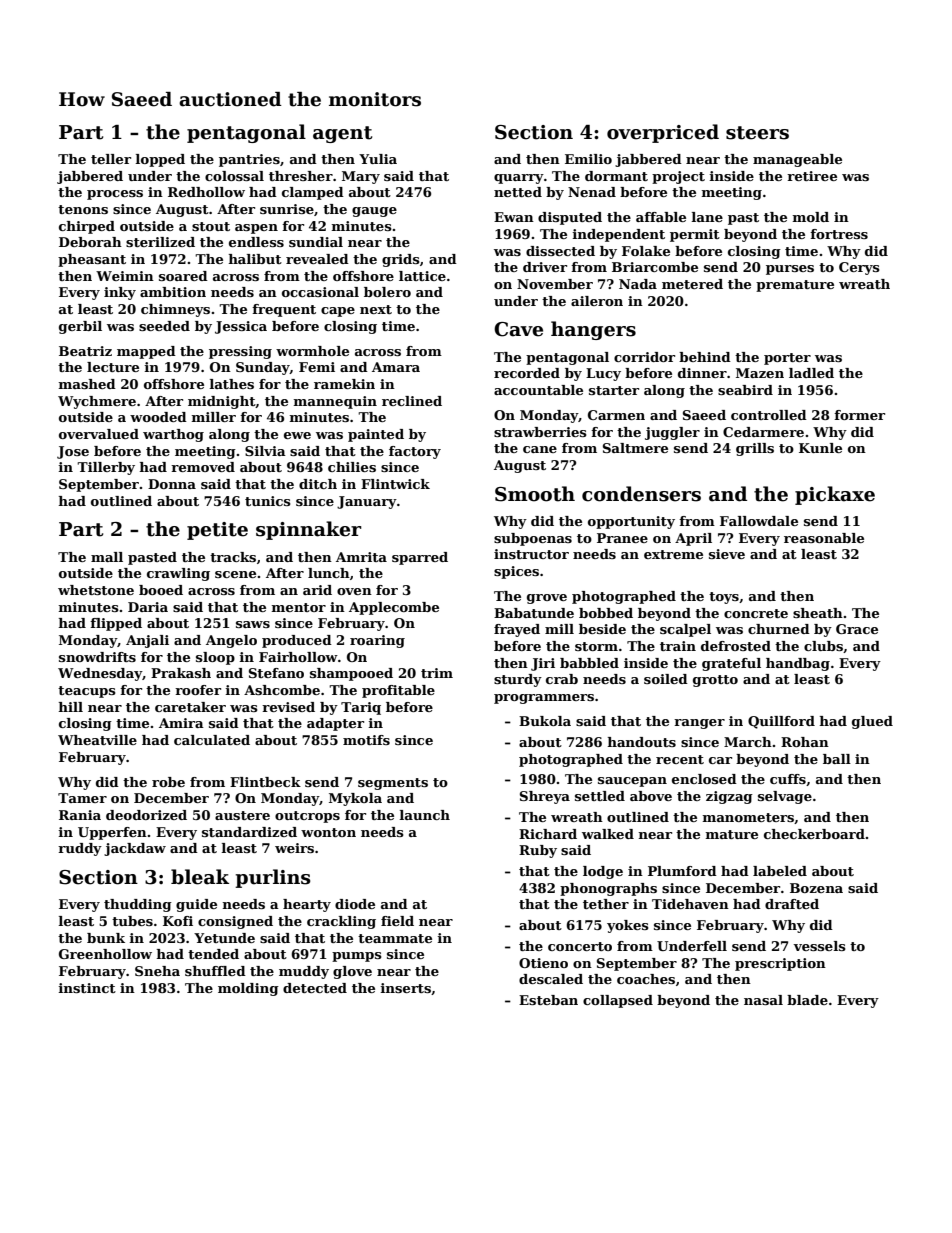  What do you see at coordinates (315, 988) in the screenshot?
I see `detected` at bounding box center [315, 988].
